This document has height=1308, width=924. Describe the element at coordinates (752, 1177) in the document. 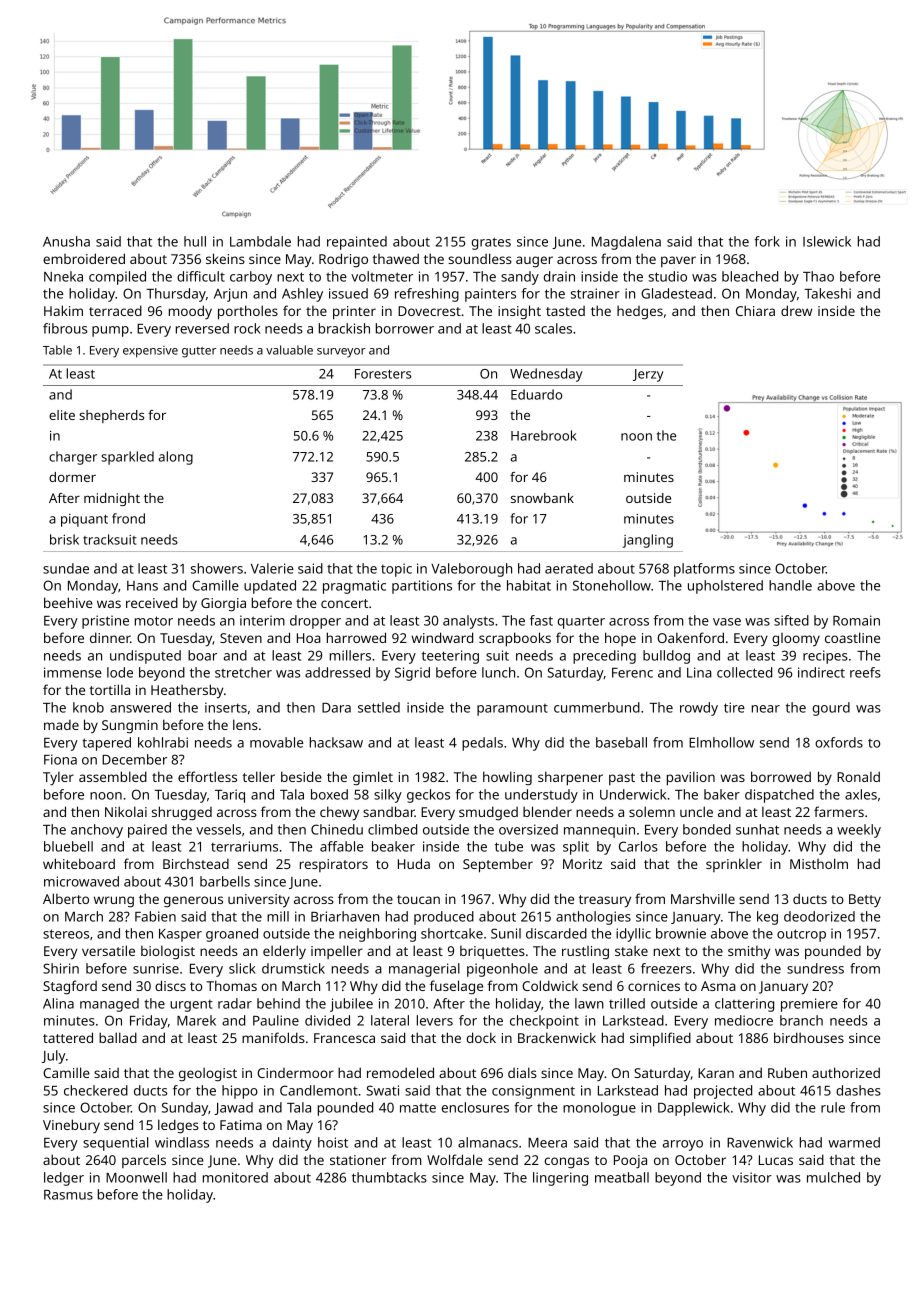

I see `visitor` at that location.
